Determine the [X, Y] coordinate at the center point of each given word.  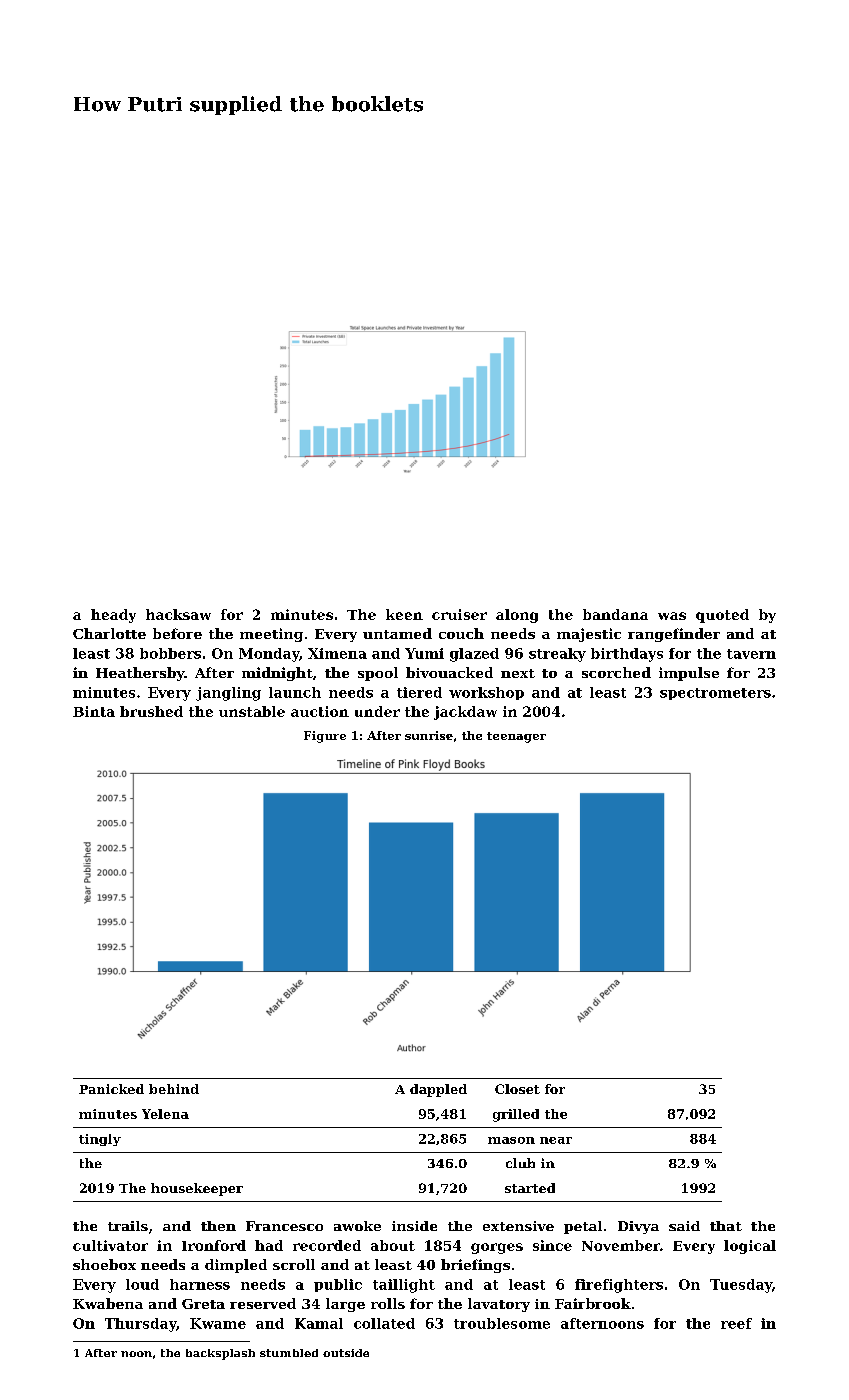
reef [736, 1323]
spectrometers [715, 694]
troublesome [502, 1323]
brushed [151, 711]
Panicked [111, 1089]
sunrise [429, 735]
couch [461, 633]
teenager [516, 737]
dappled [438, 1090]
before [177, 633]
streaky [557, 655]
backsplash [220, 1354]
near [556, 1140]
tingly [100, 1140]
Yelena [165, 1114]
